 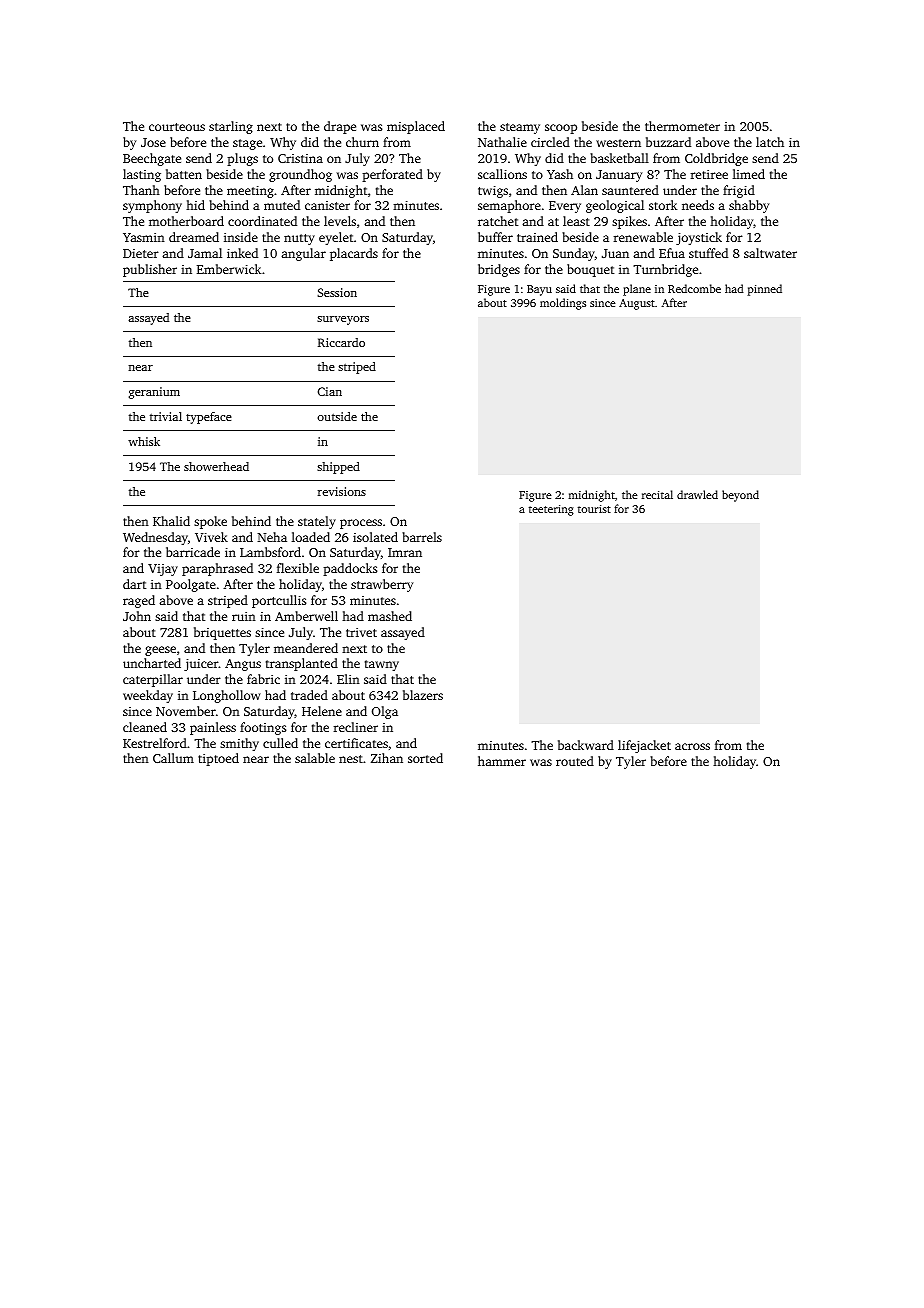 What do you see at coordinates (242, 253) in the screenshot?
I see `inked` at bounding box center [242, 253].
